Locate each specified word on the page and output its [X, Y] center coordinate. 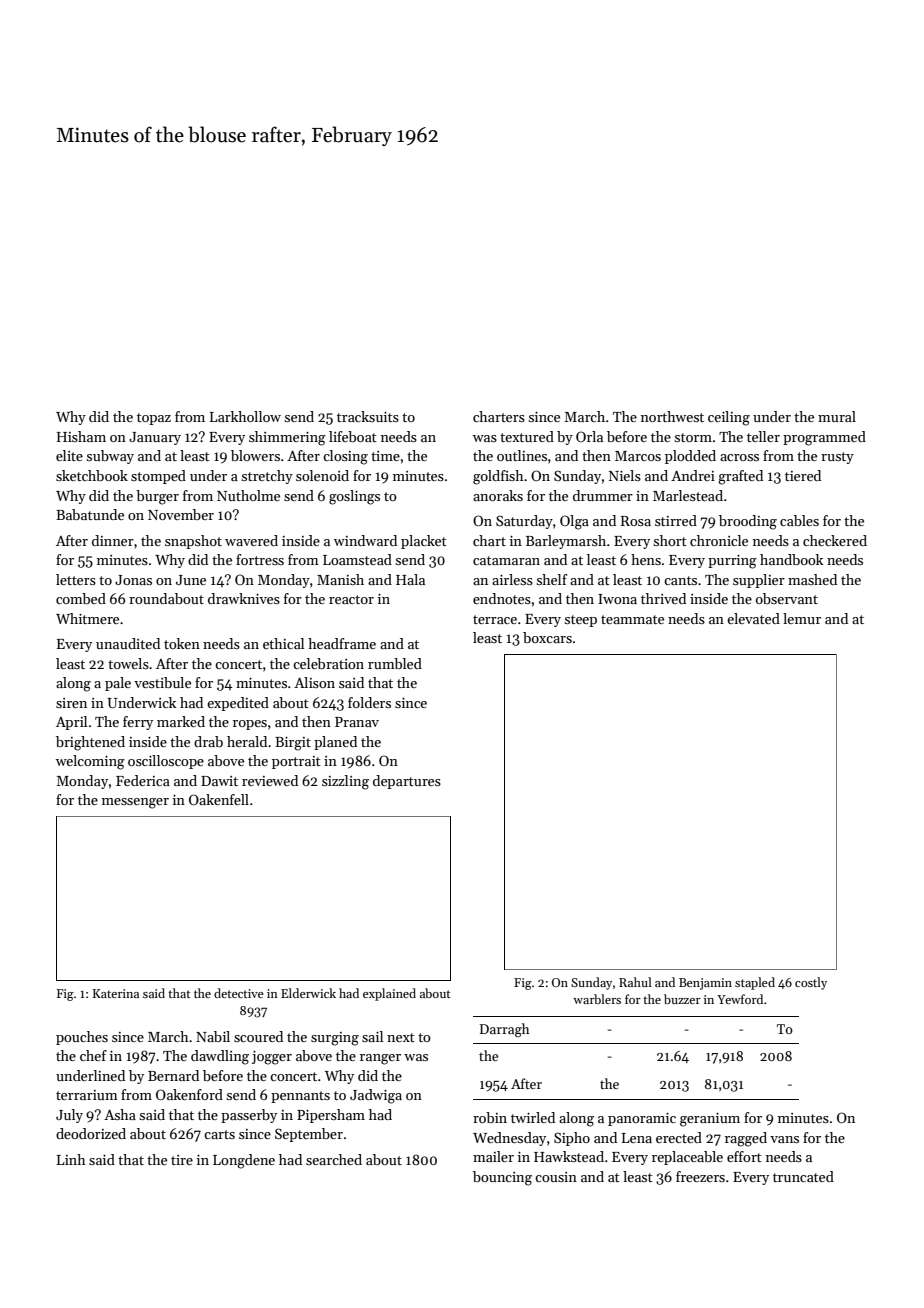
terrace [495, 619]
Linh [71, 1159]
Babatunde [90, 514]
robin [490, 1117]
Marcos [638, 456]
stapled [755, 983]
